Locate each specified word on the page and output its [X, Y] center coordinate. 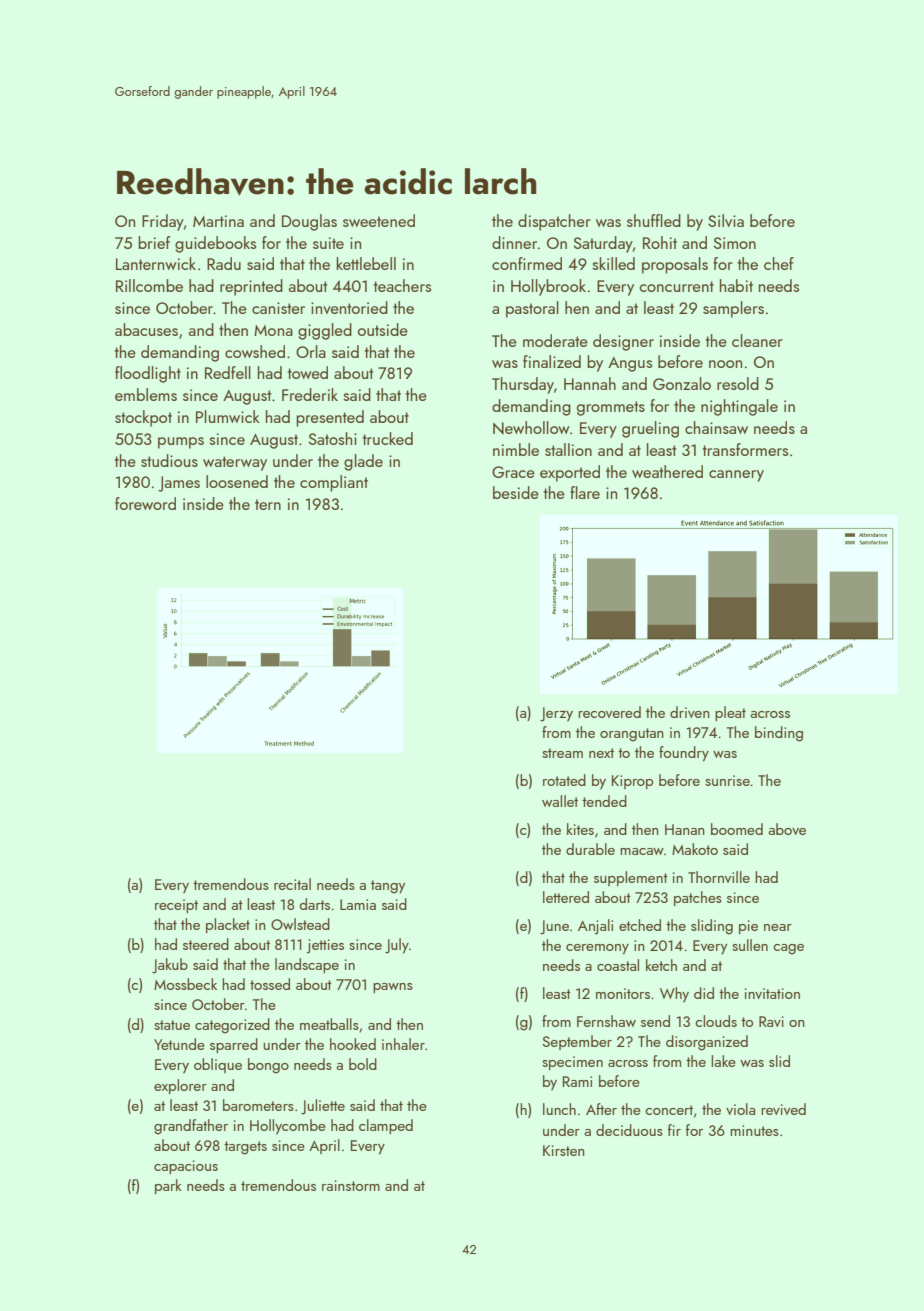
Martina [218, 221]
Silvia [726, 220]
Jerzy [556, 714]
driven [690, 712]
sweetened [379, 220]
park [168, 1186]
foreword [145, 503]
